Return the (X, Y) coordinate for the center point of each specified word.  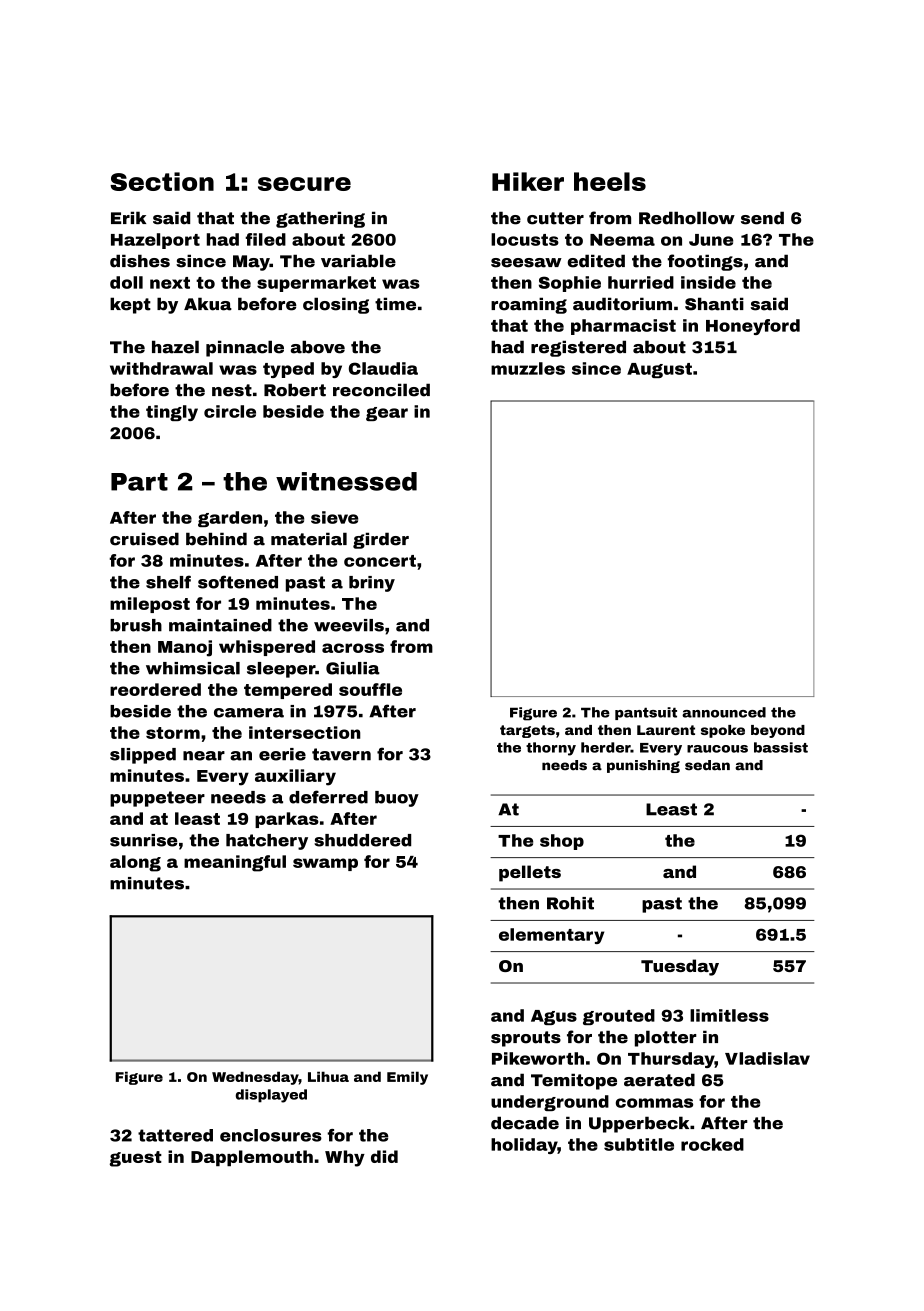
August (659, 370)
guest (136, 1159)
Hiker (528, 181)
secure (304, 184)
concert (380, 561)
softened (238, 582)
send (762, 218)
